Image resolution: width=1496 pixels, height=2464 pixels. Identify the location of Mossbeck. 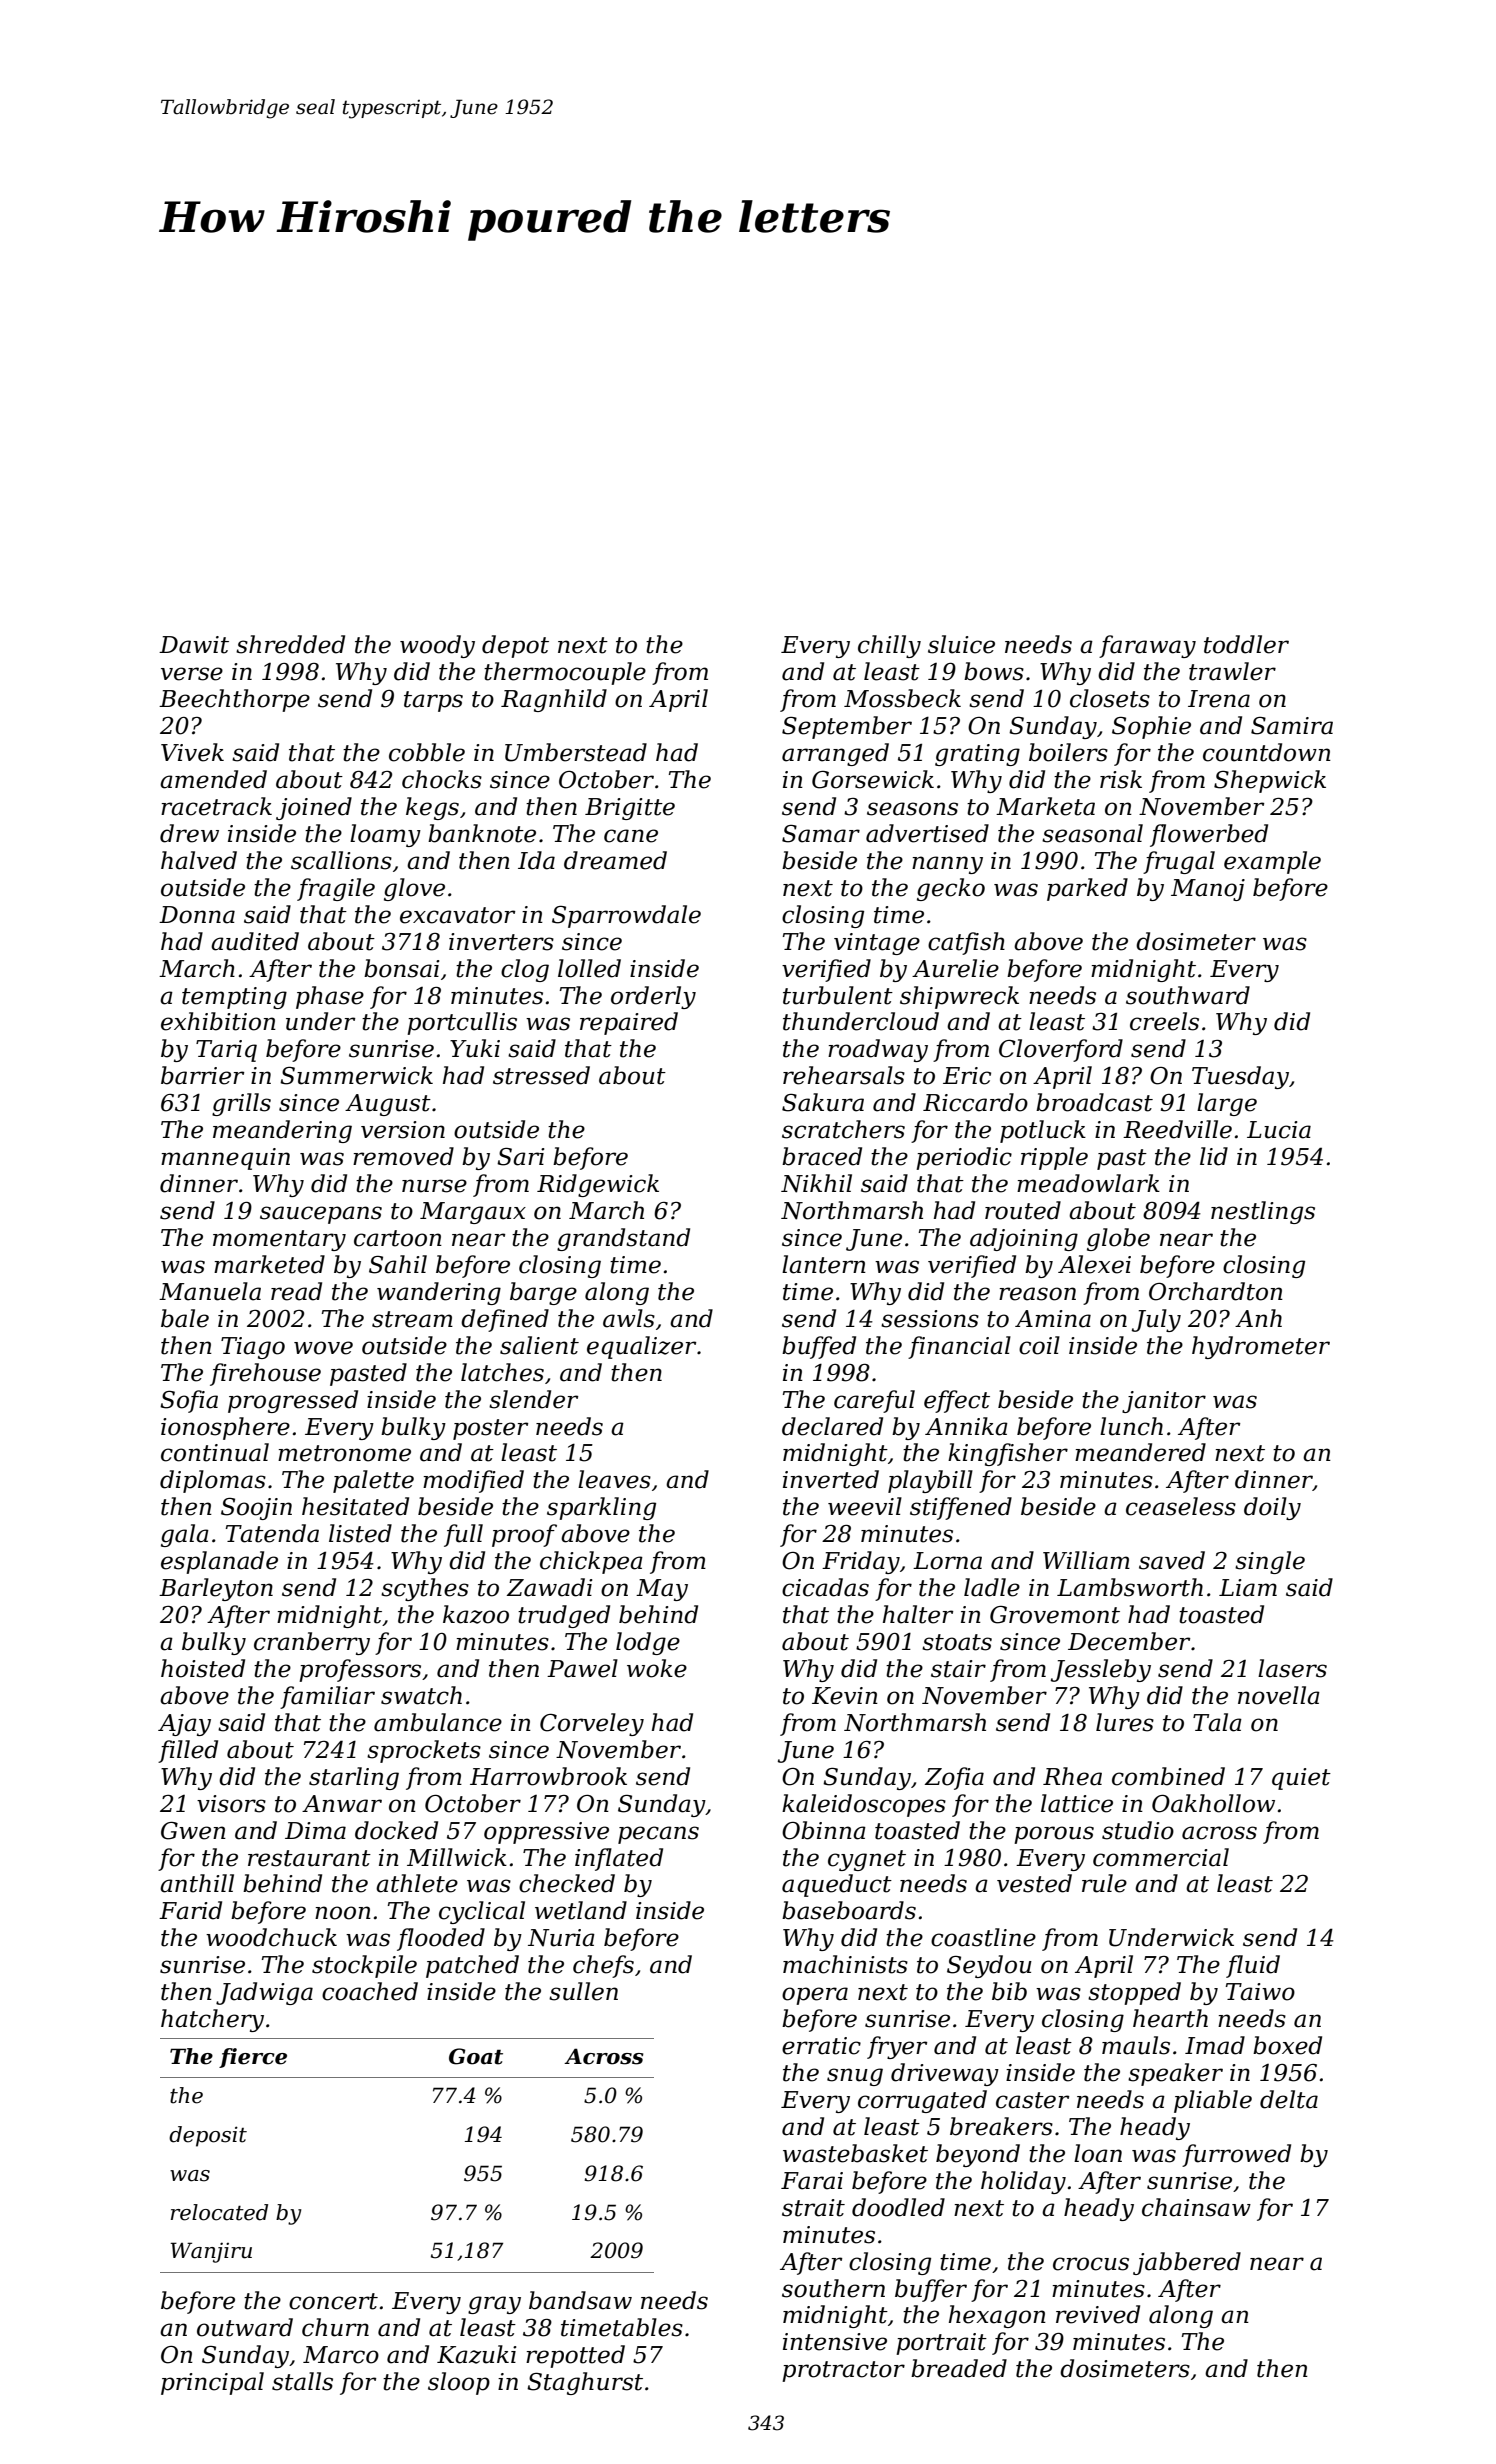
(902, 698).
